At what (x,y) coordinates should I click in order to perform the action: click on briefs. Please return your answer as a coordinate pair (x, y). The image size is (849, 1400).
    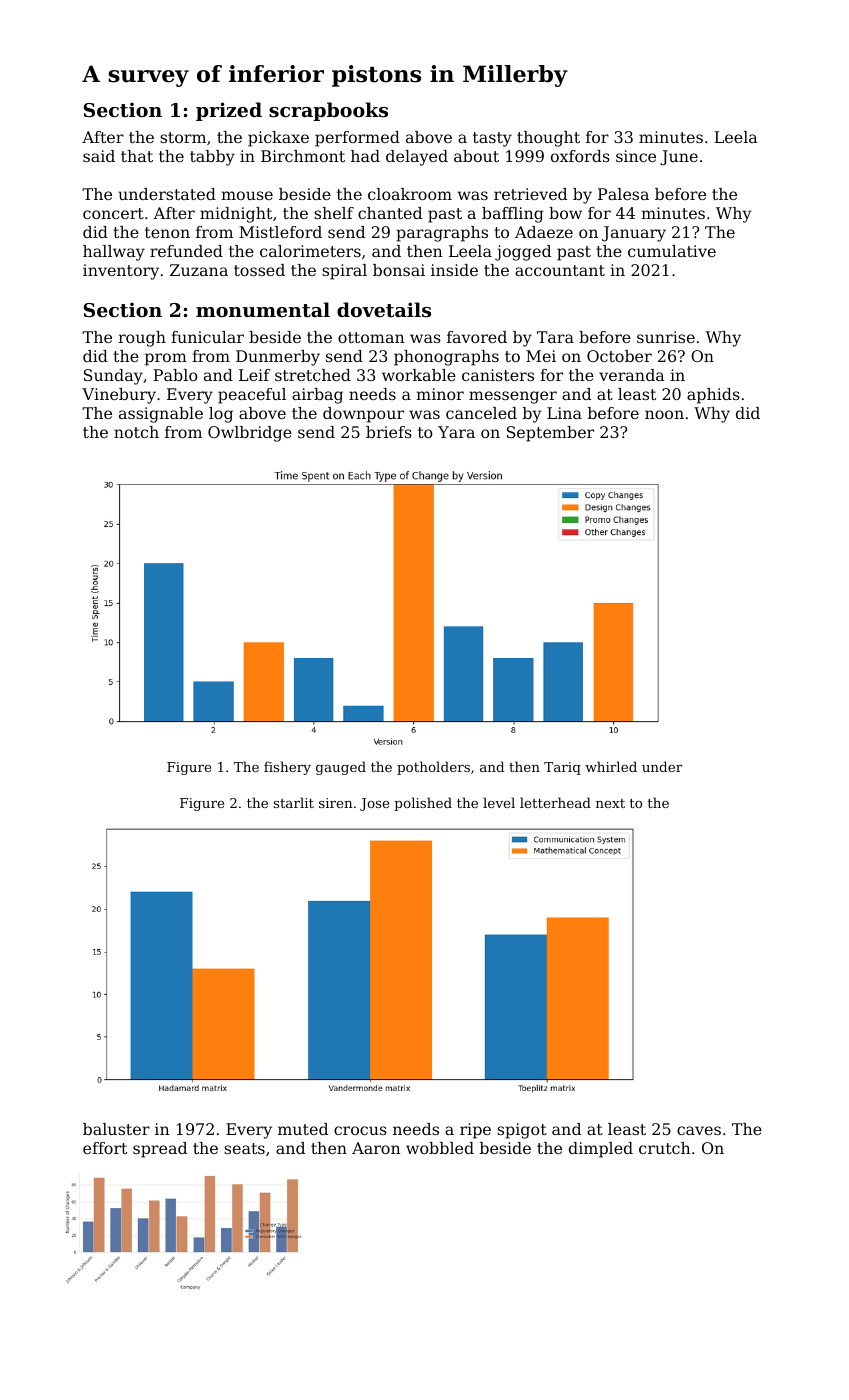
    Looking at the image, I should click on (389, 432).
